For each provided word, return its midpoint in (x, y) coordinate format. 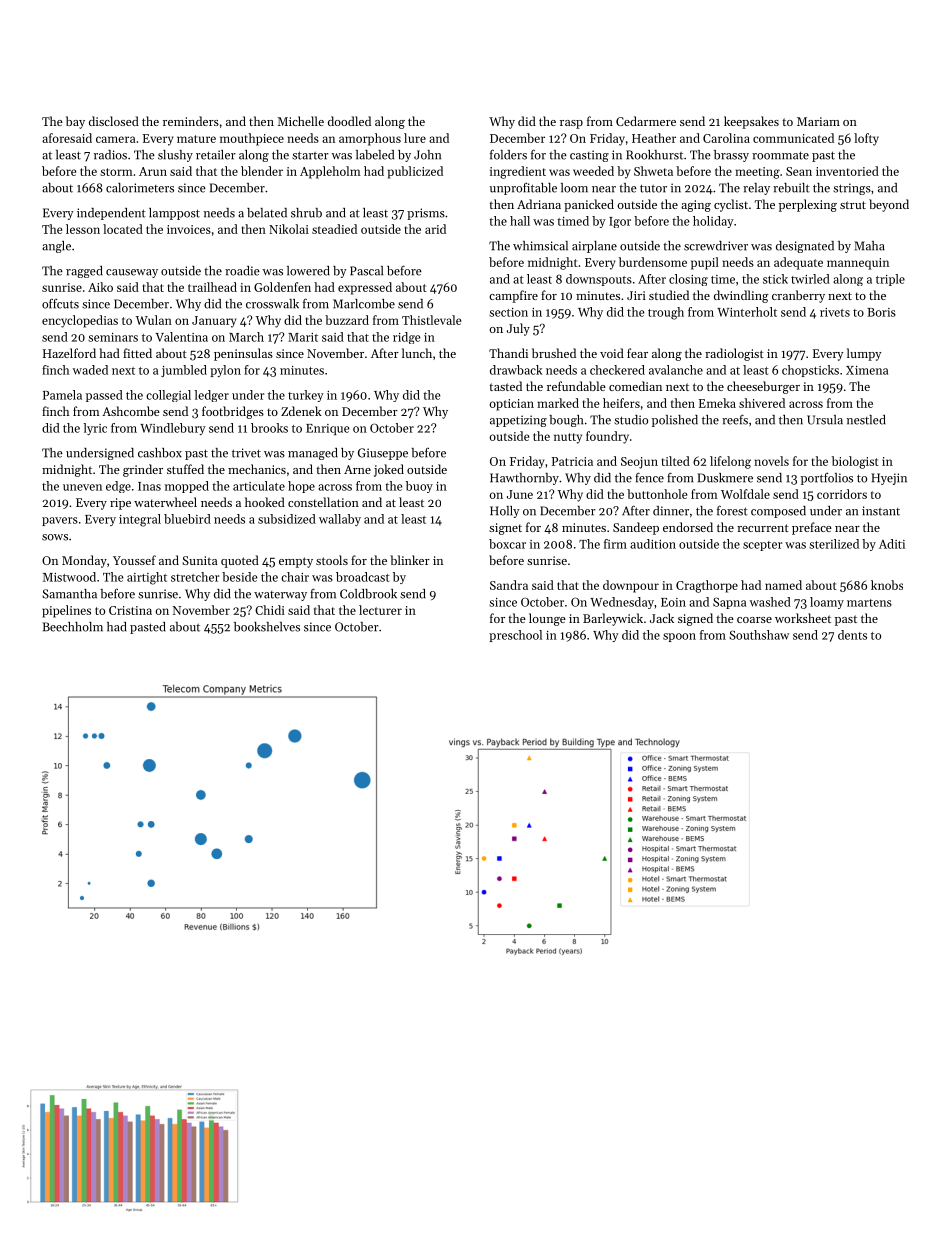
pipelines (66, 611)
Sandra (509, 585)
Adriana (539, 204)
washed (770, 602)
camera (116, 139)
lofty (866, 139)
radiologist (734, 354)
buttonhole (657, 494)
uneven (82, 487)
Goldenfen (282, 287)
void (612, 353)
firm (615, 544)
